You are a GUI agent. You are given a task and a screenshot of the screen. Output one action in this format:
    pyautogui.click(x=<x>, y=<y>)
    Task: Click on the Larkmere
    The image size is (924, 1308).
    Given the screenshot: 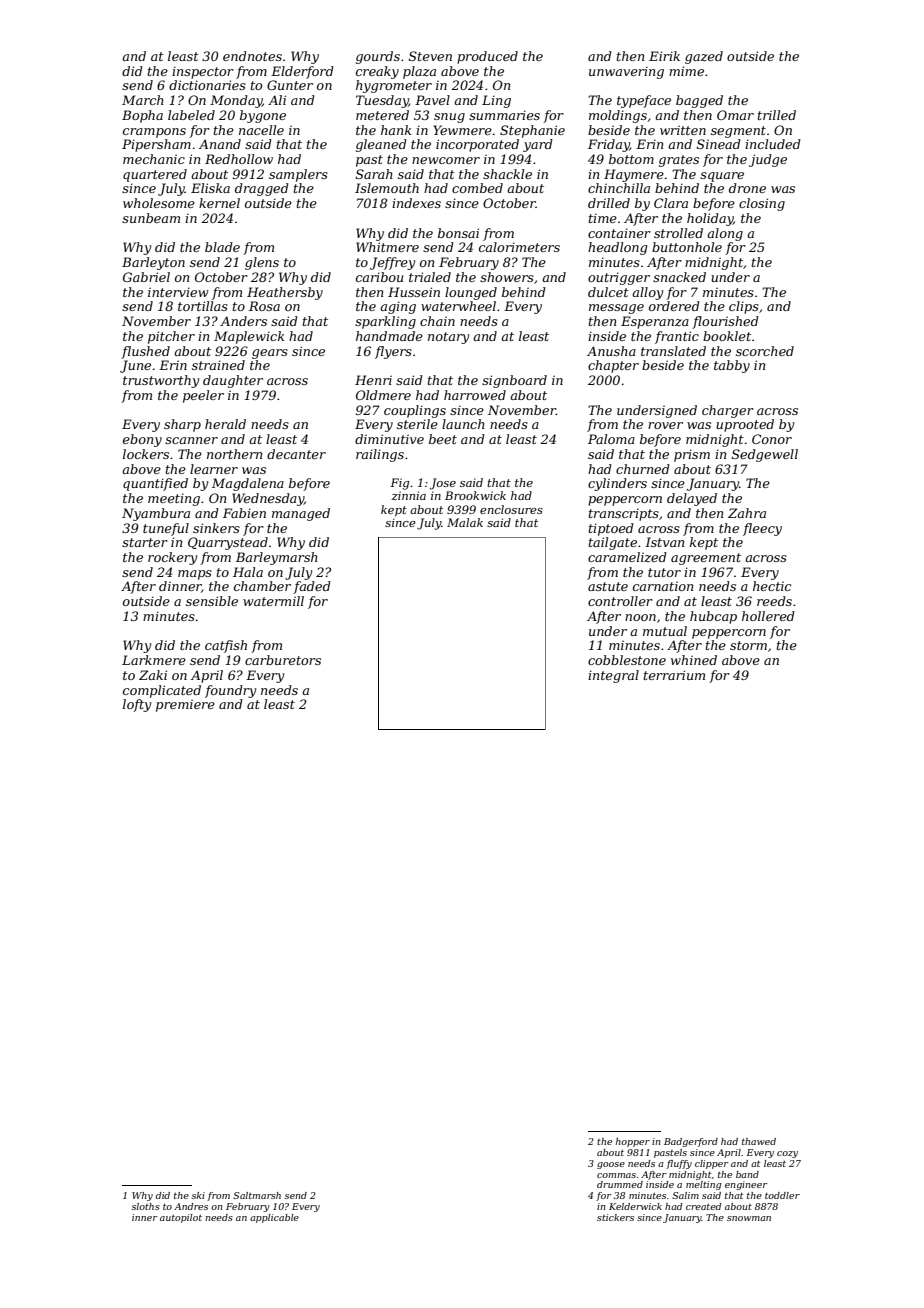 What is the action you would take?
    pyautogui.click(x=154, y=660)
